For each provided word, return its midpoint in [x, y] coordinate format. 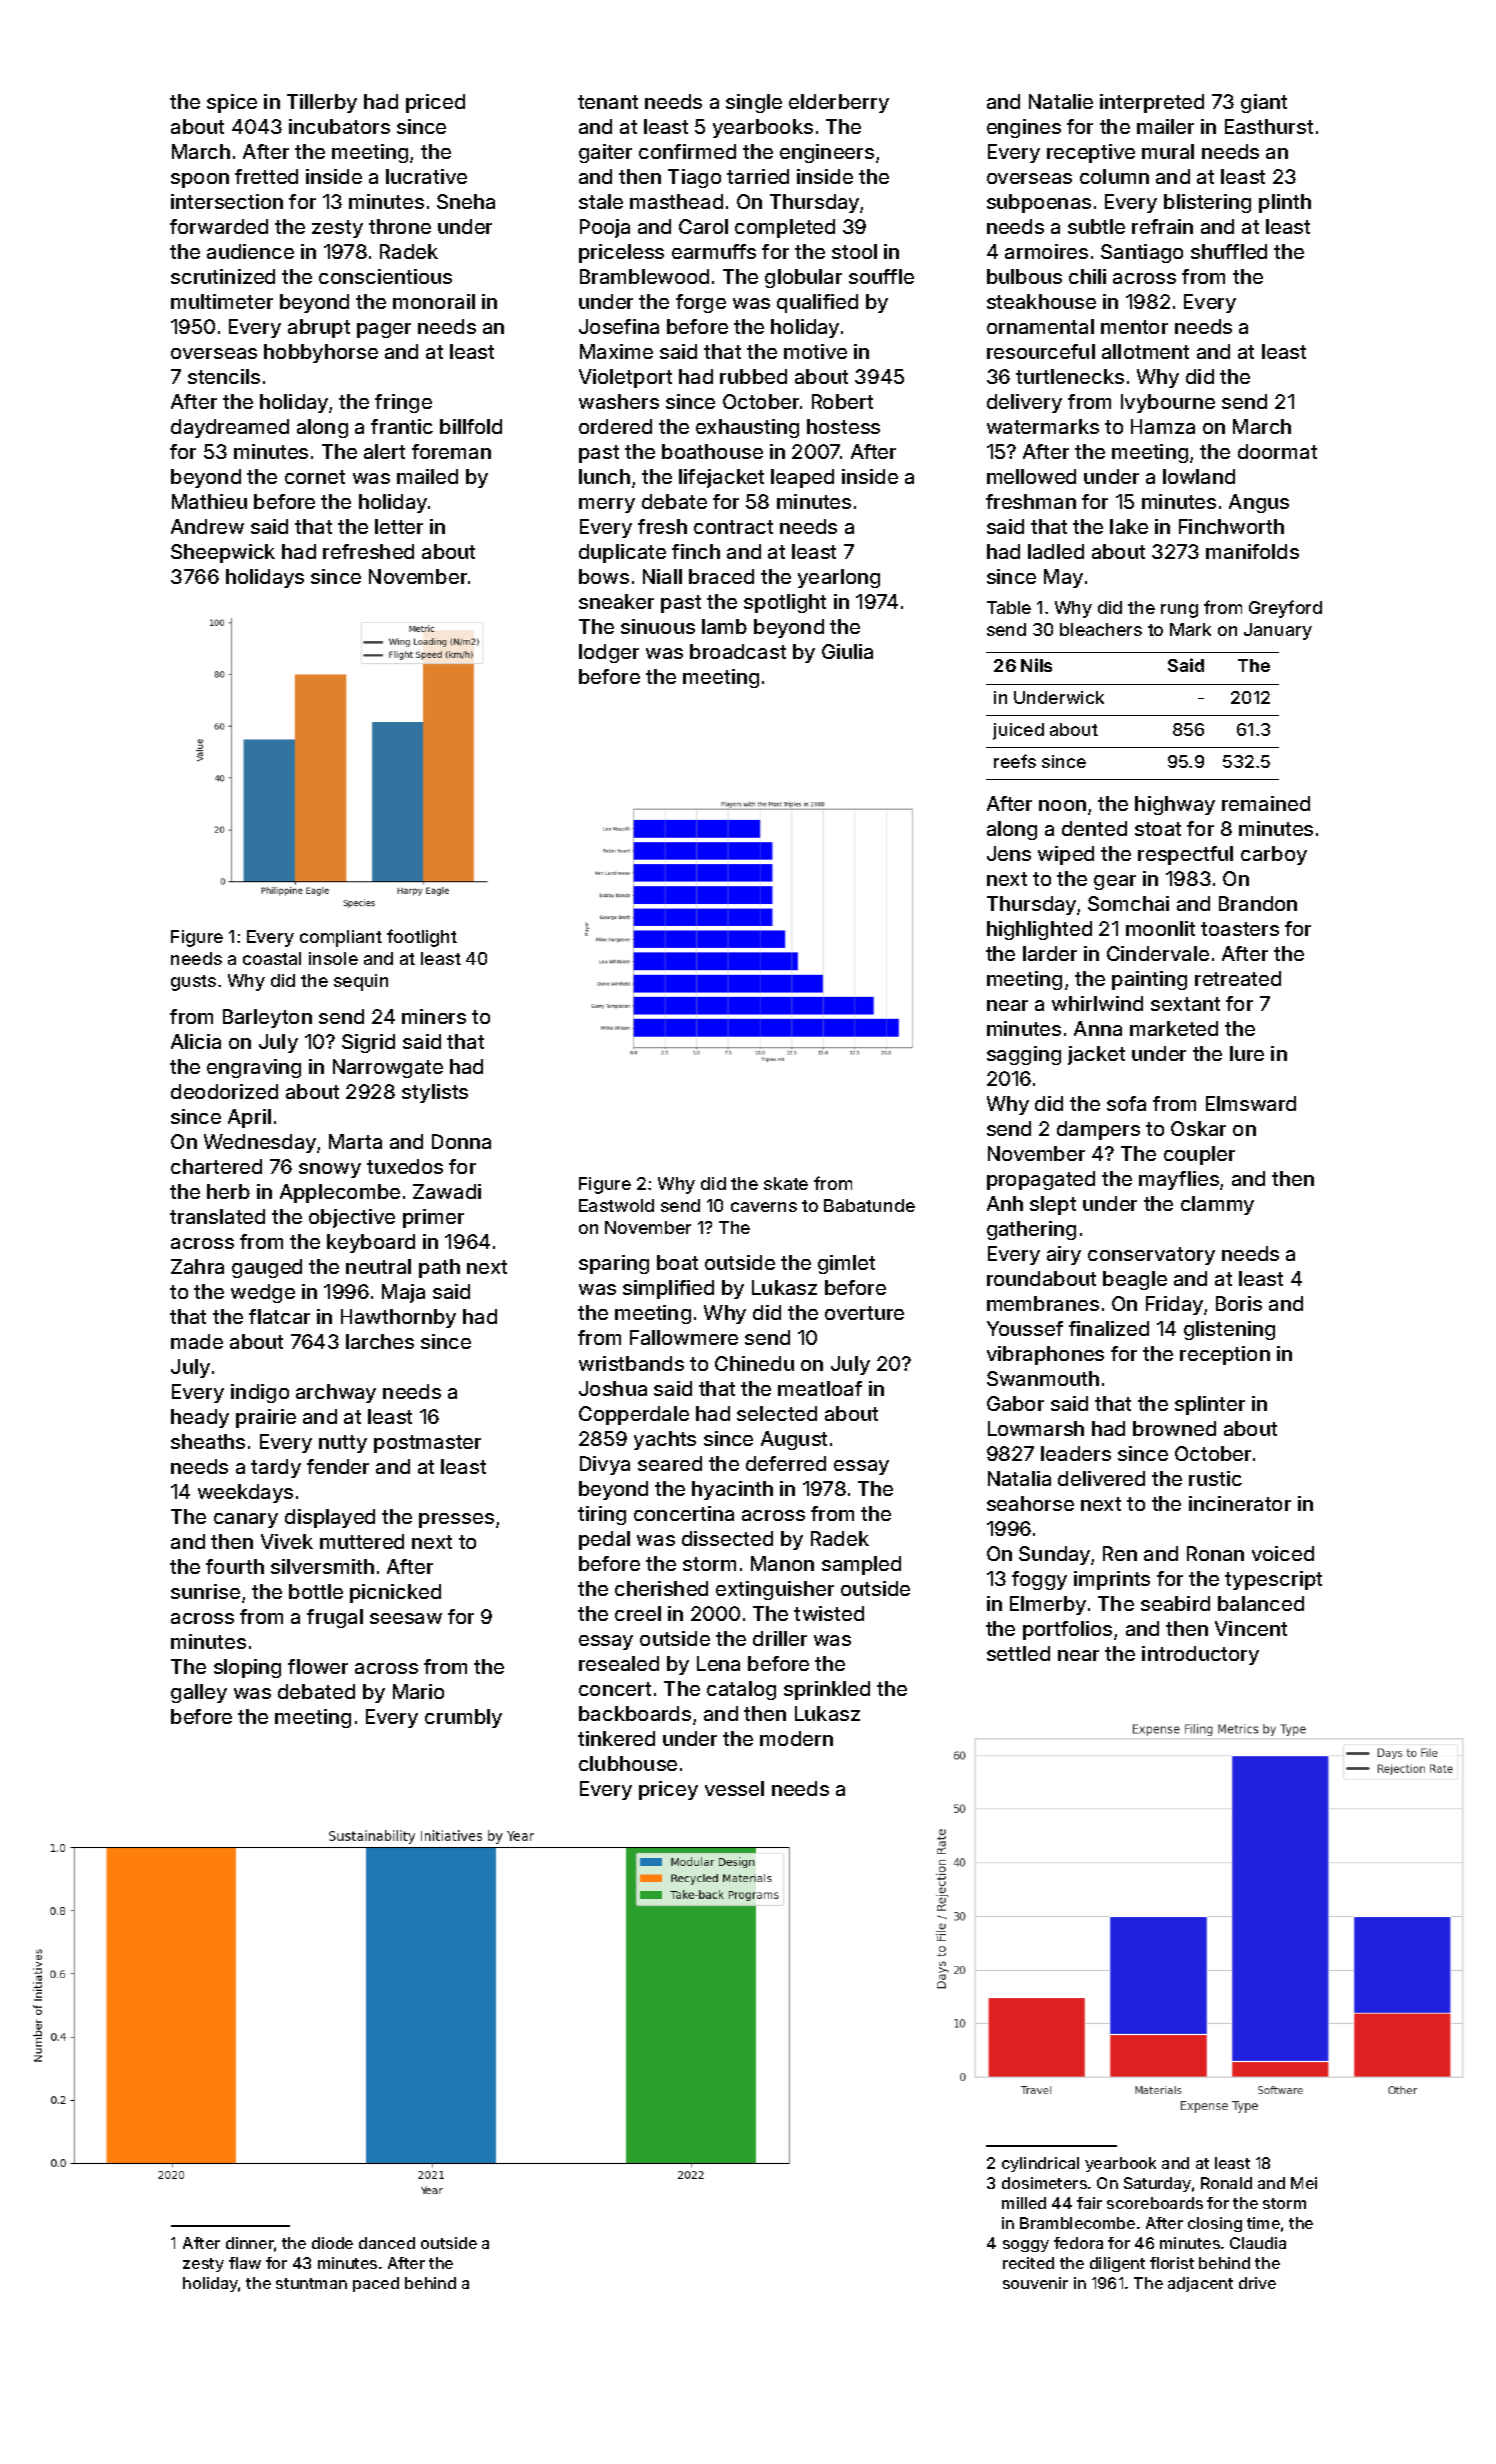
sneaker [616, 601]
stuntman [311, 2283]
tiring [602, 1515]
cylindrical [1040, 2164]
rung [1179, 611]
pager [384, 330]
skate [786, 1183]
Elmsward [1251, 1103]
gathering [1031, 1230]
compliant [341, 938]
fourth [235, 1566]
